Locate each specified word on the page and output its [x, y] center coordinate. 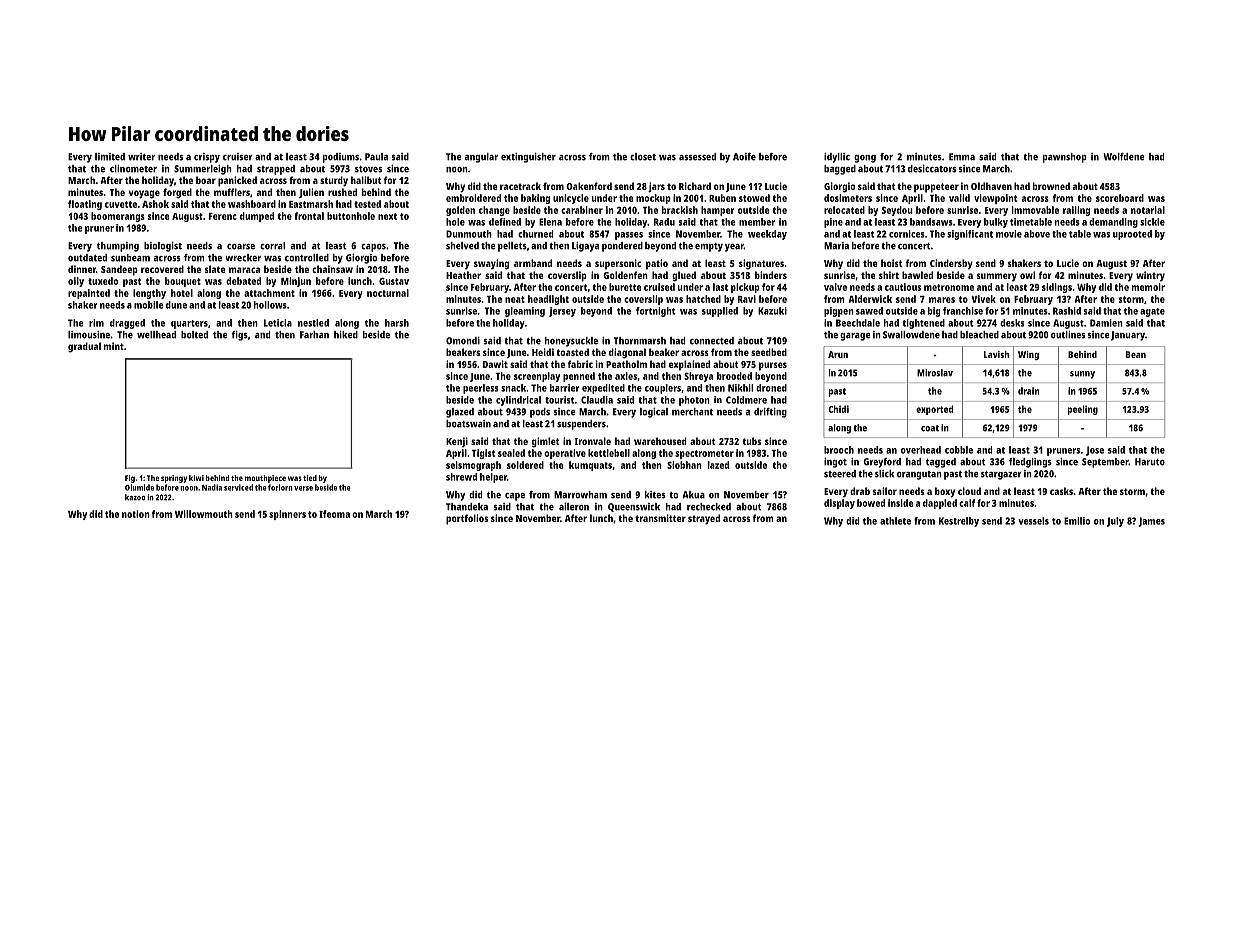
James [1151, 522]
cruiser [238, 157]
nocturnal [388, 293]
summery [997, 277]
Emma [962, 157]
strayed [704, 519]
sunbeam [130, 258]
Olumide [139, 487]
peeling [1083, 410]
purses [773, 366]
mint [114, 346]
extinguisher [528, 158]
